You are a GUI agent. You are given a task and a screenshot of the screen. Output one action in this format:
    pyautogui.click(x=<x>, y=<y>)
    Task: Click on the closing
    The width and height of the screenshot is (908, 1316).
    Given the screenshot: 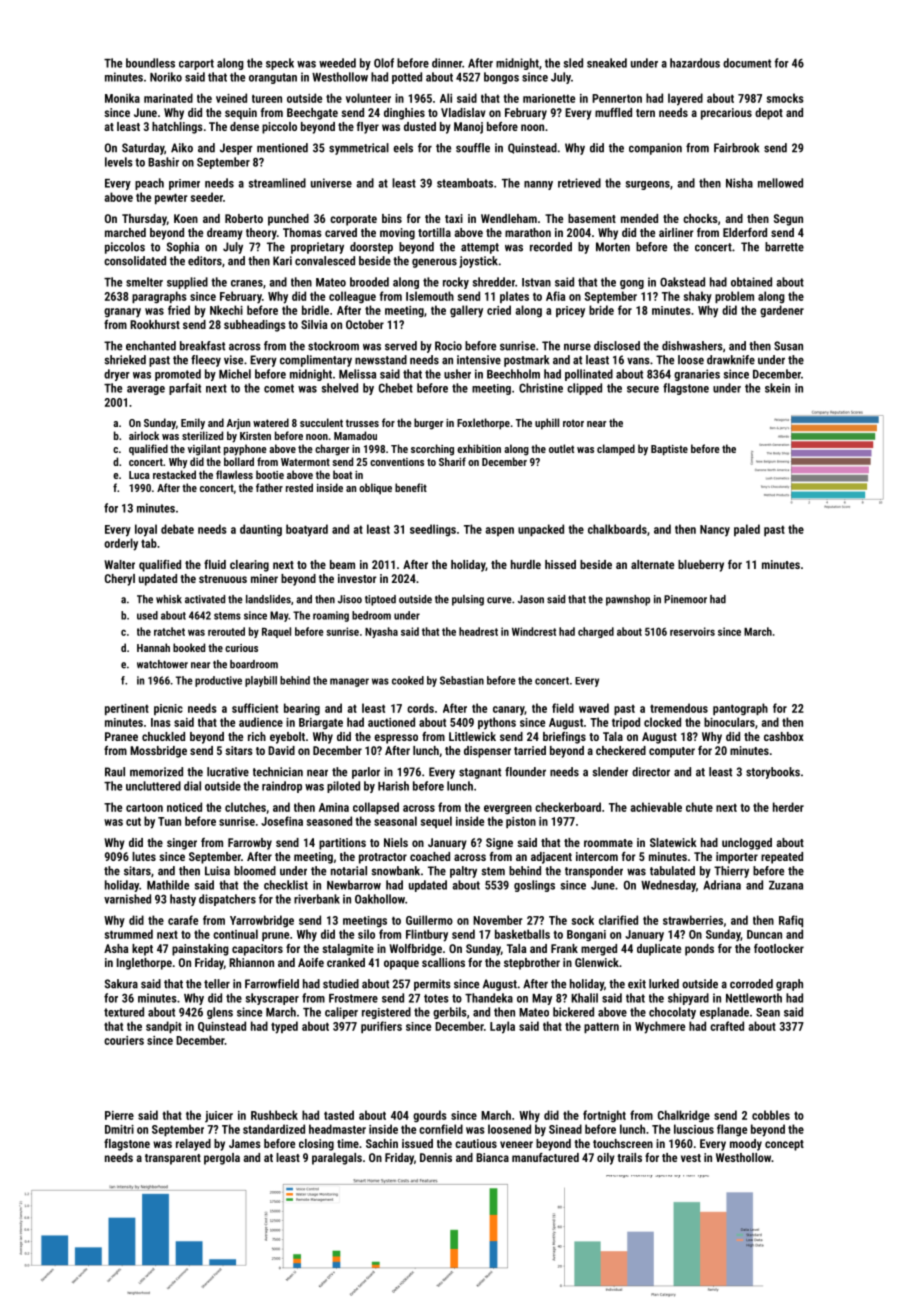 What is the action you would take?
    pyautogui.click(x=316, y=1145)
